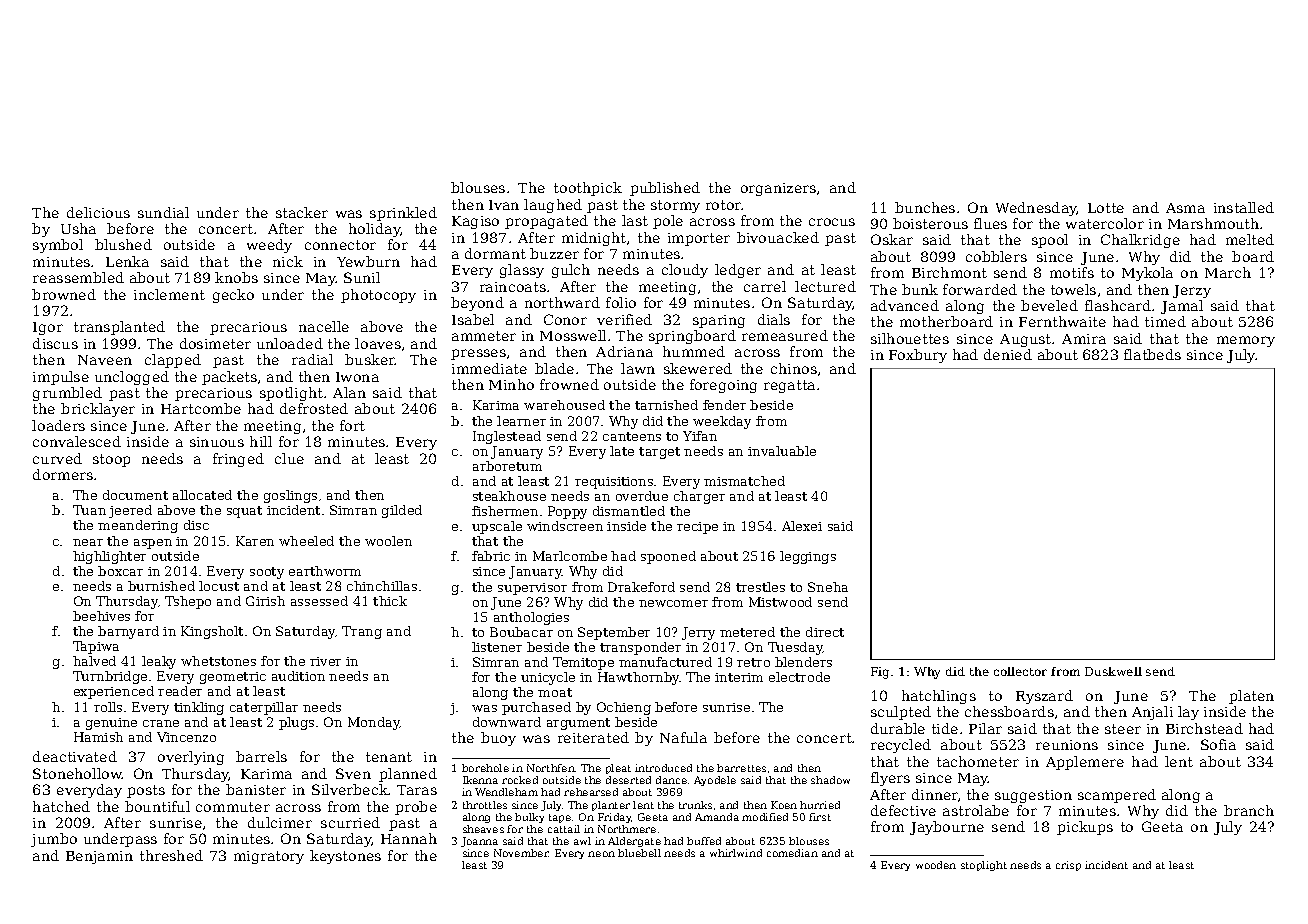 The image size is (1308, 924). What do you see at coordinates (345, 857) in the page?
I see `keystones` at bounding box center [345, 857].
